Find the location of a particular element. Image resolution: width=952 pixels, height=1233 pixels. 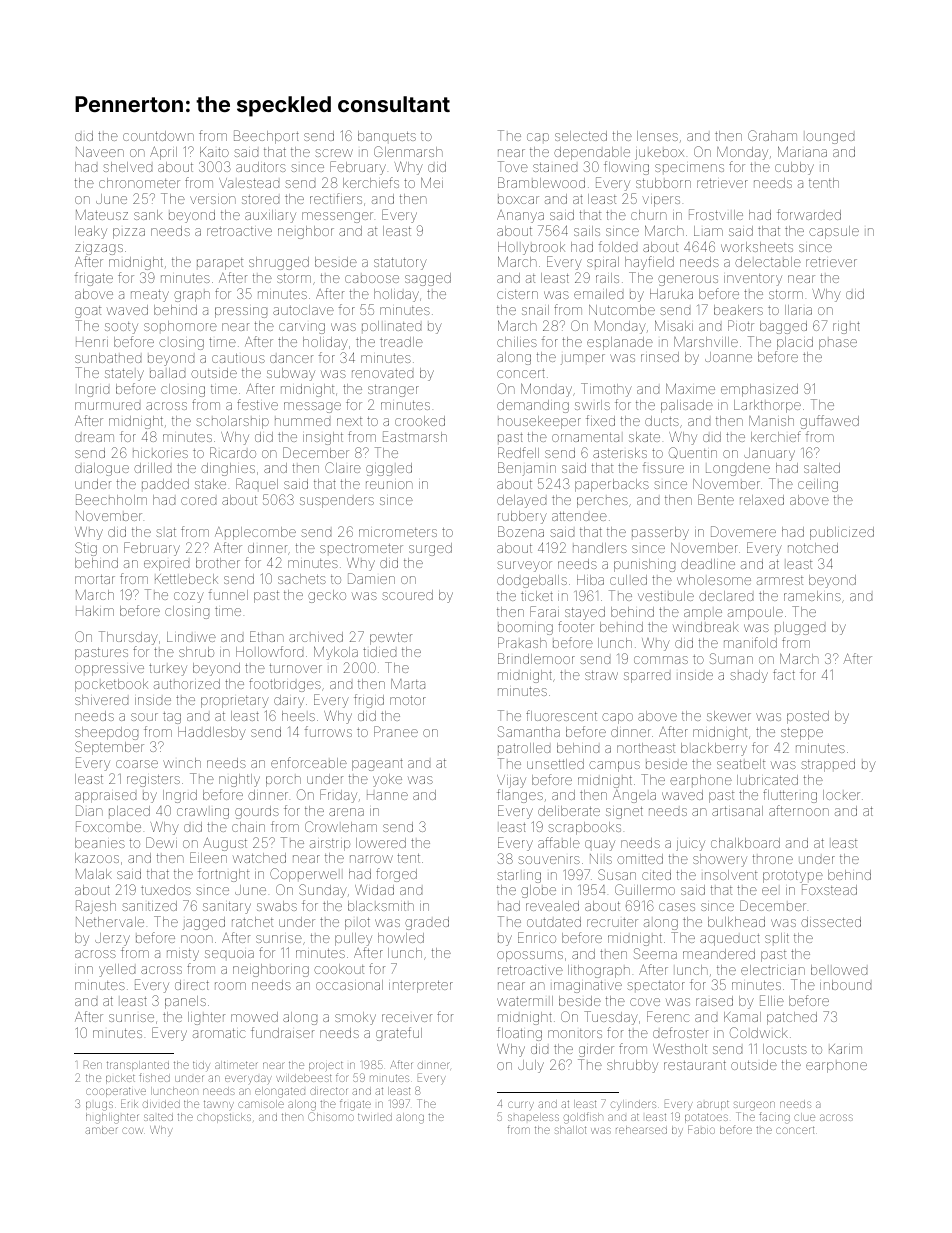

chalkboard is located at coordinates (745, 843).
